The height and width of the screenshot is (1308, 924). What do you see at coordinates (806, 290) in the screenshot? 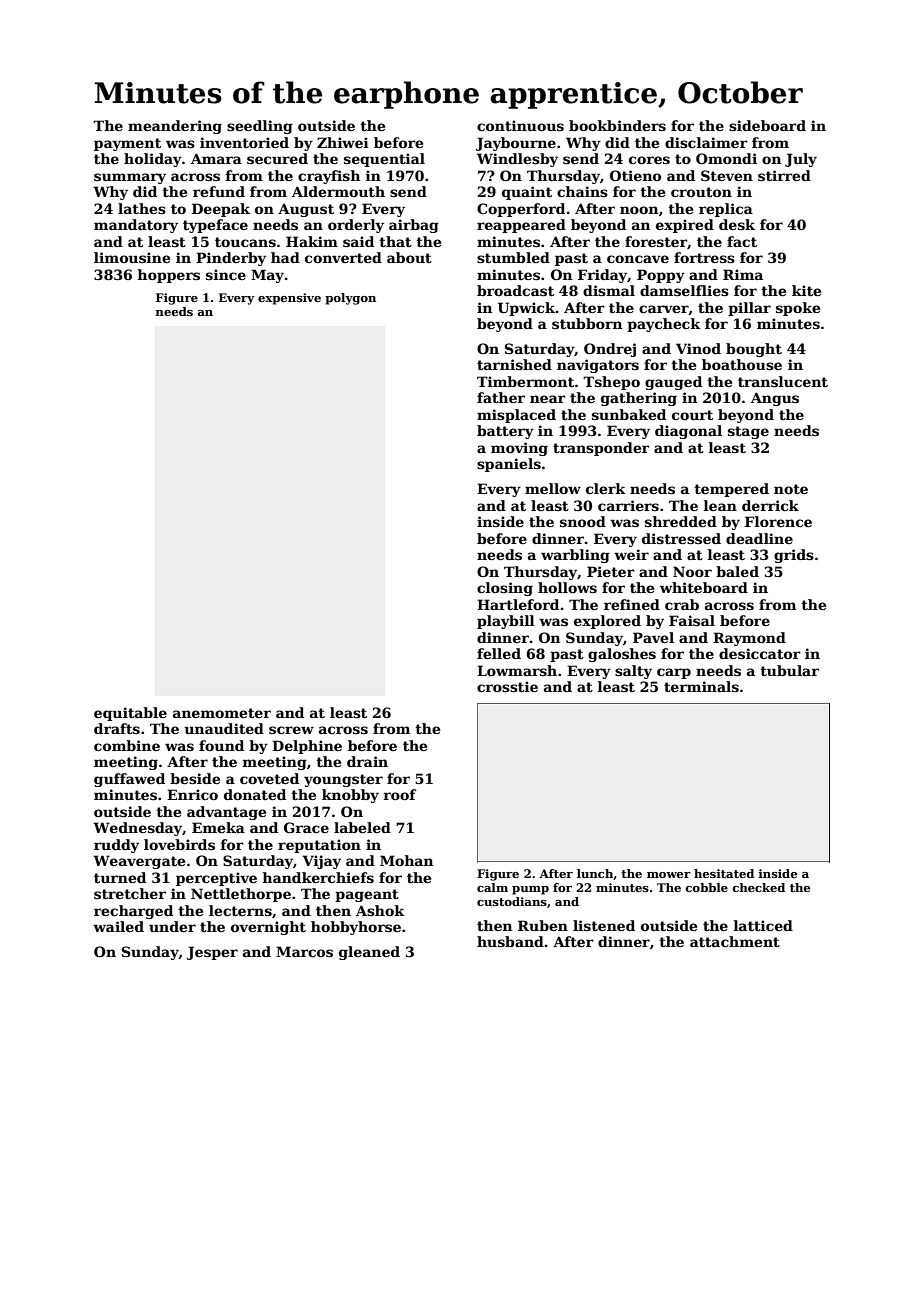
I see `kite` at bounding box center [806, 290].
